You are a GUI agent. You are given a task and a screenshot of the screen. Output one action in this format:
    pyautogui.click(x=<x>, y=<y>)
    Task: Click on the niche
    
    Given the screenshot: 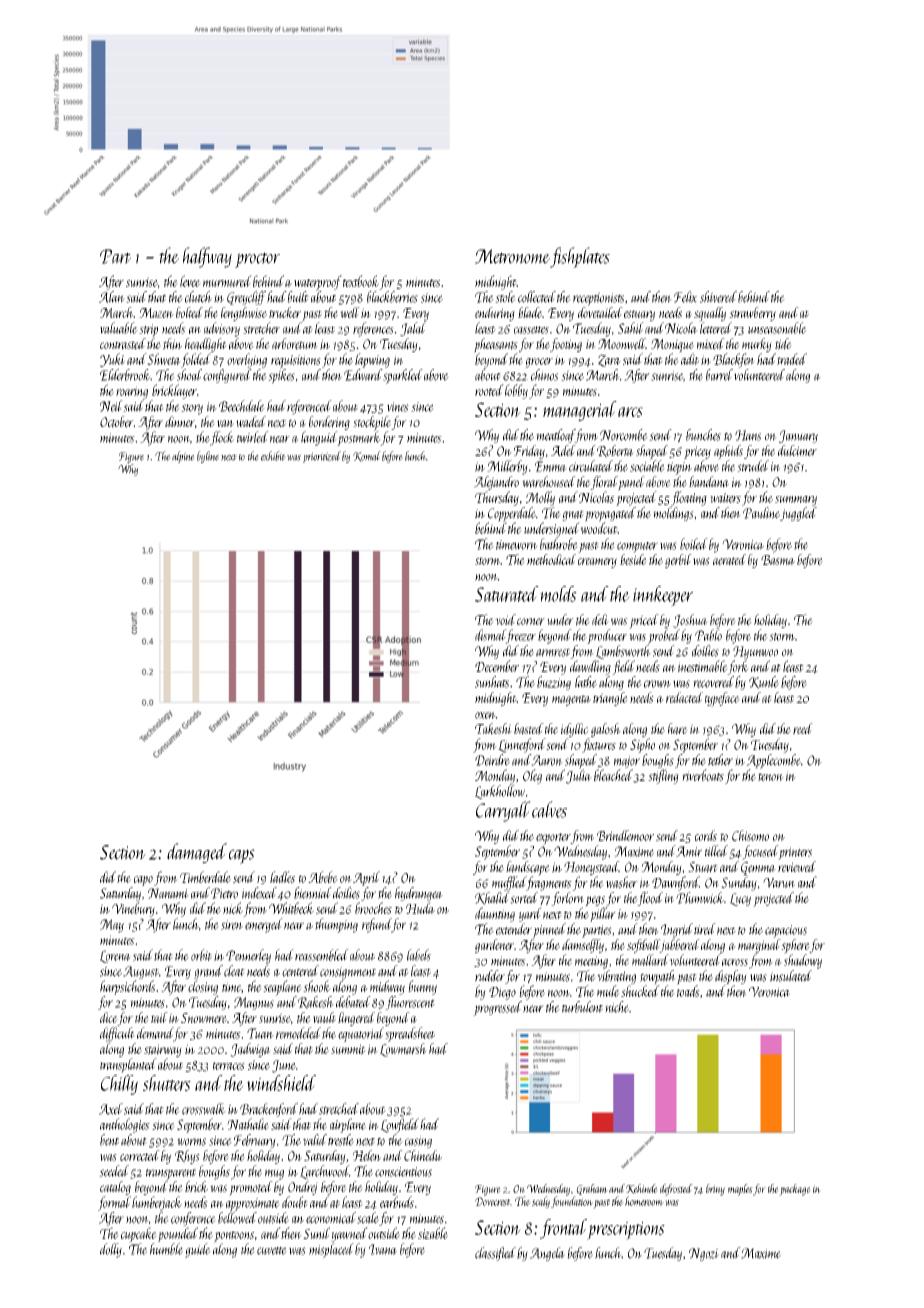 What is the action you would take?
    pyautogui.click(x=617, y=1007)
